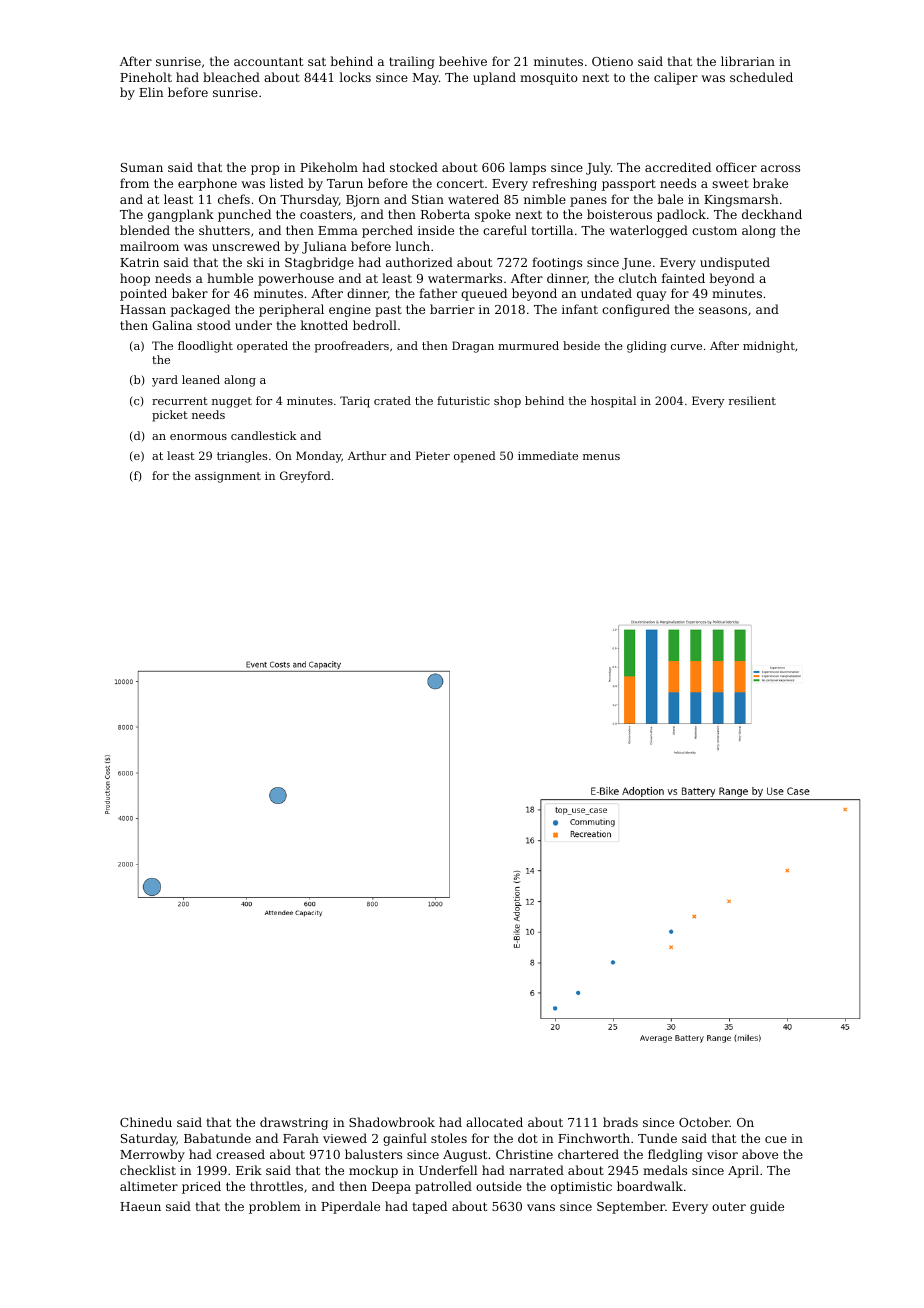  I want to click on Erik, so click(249, 1170).
